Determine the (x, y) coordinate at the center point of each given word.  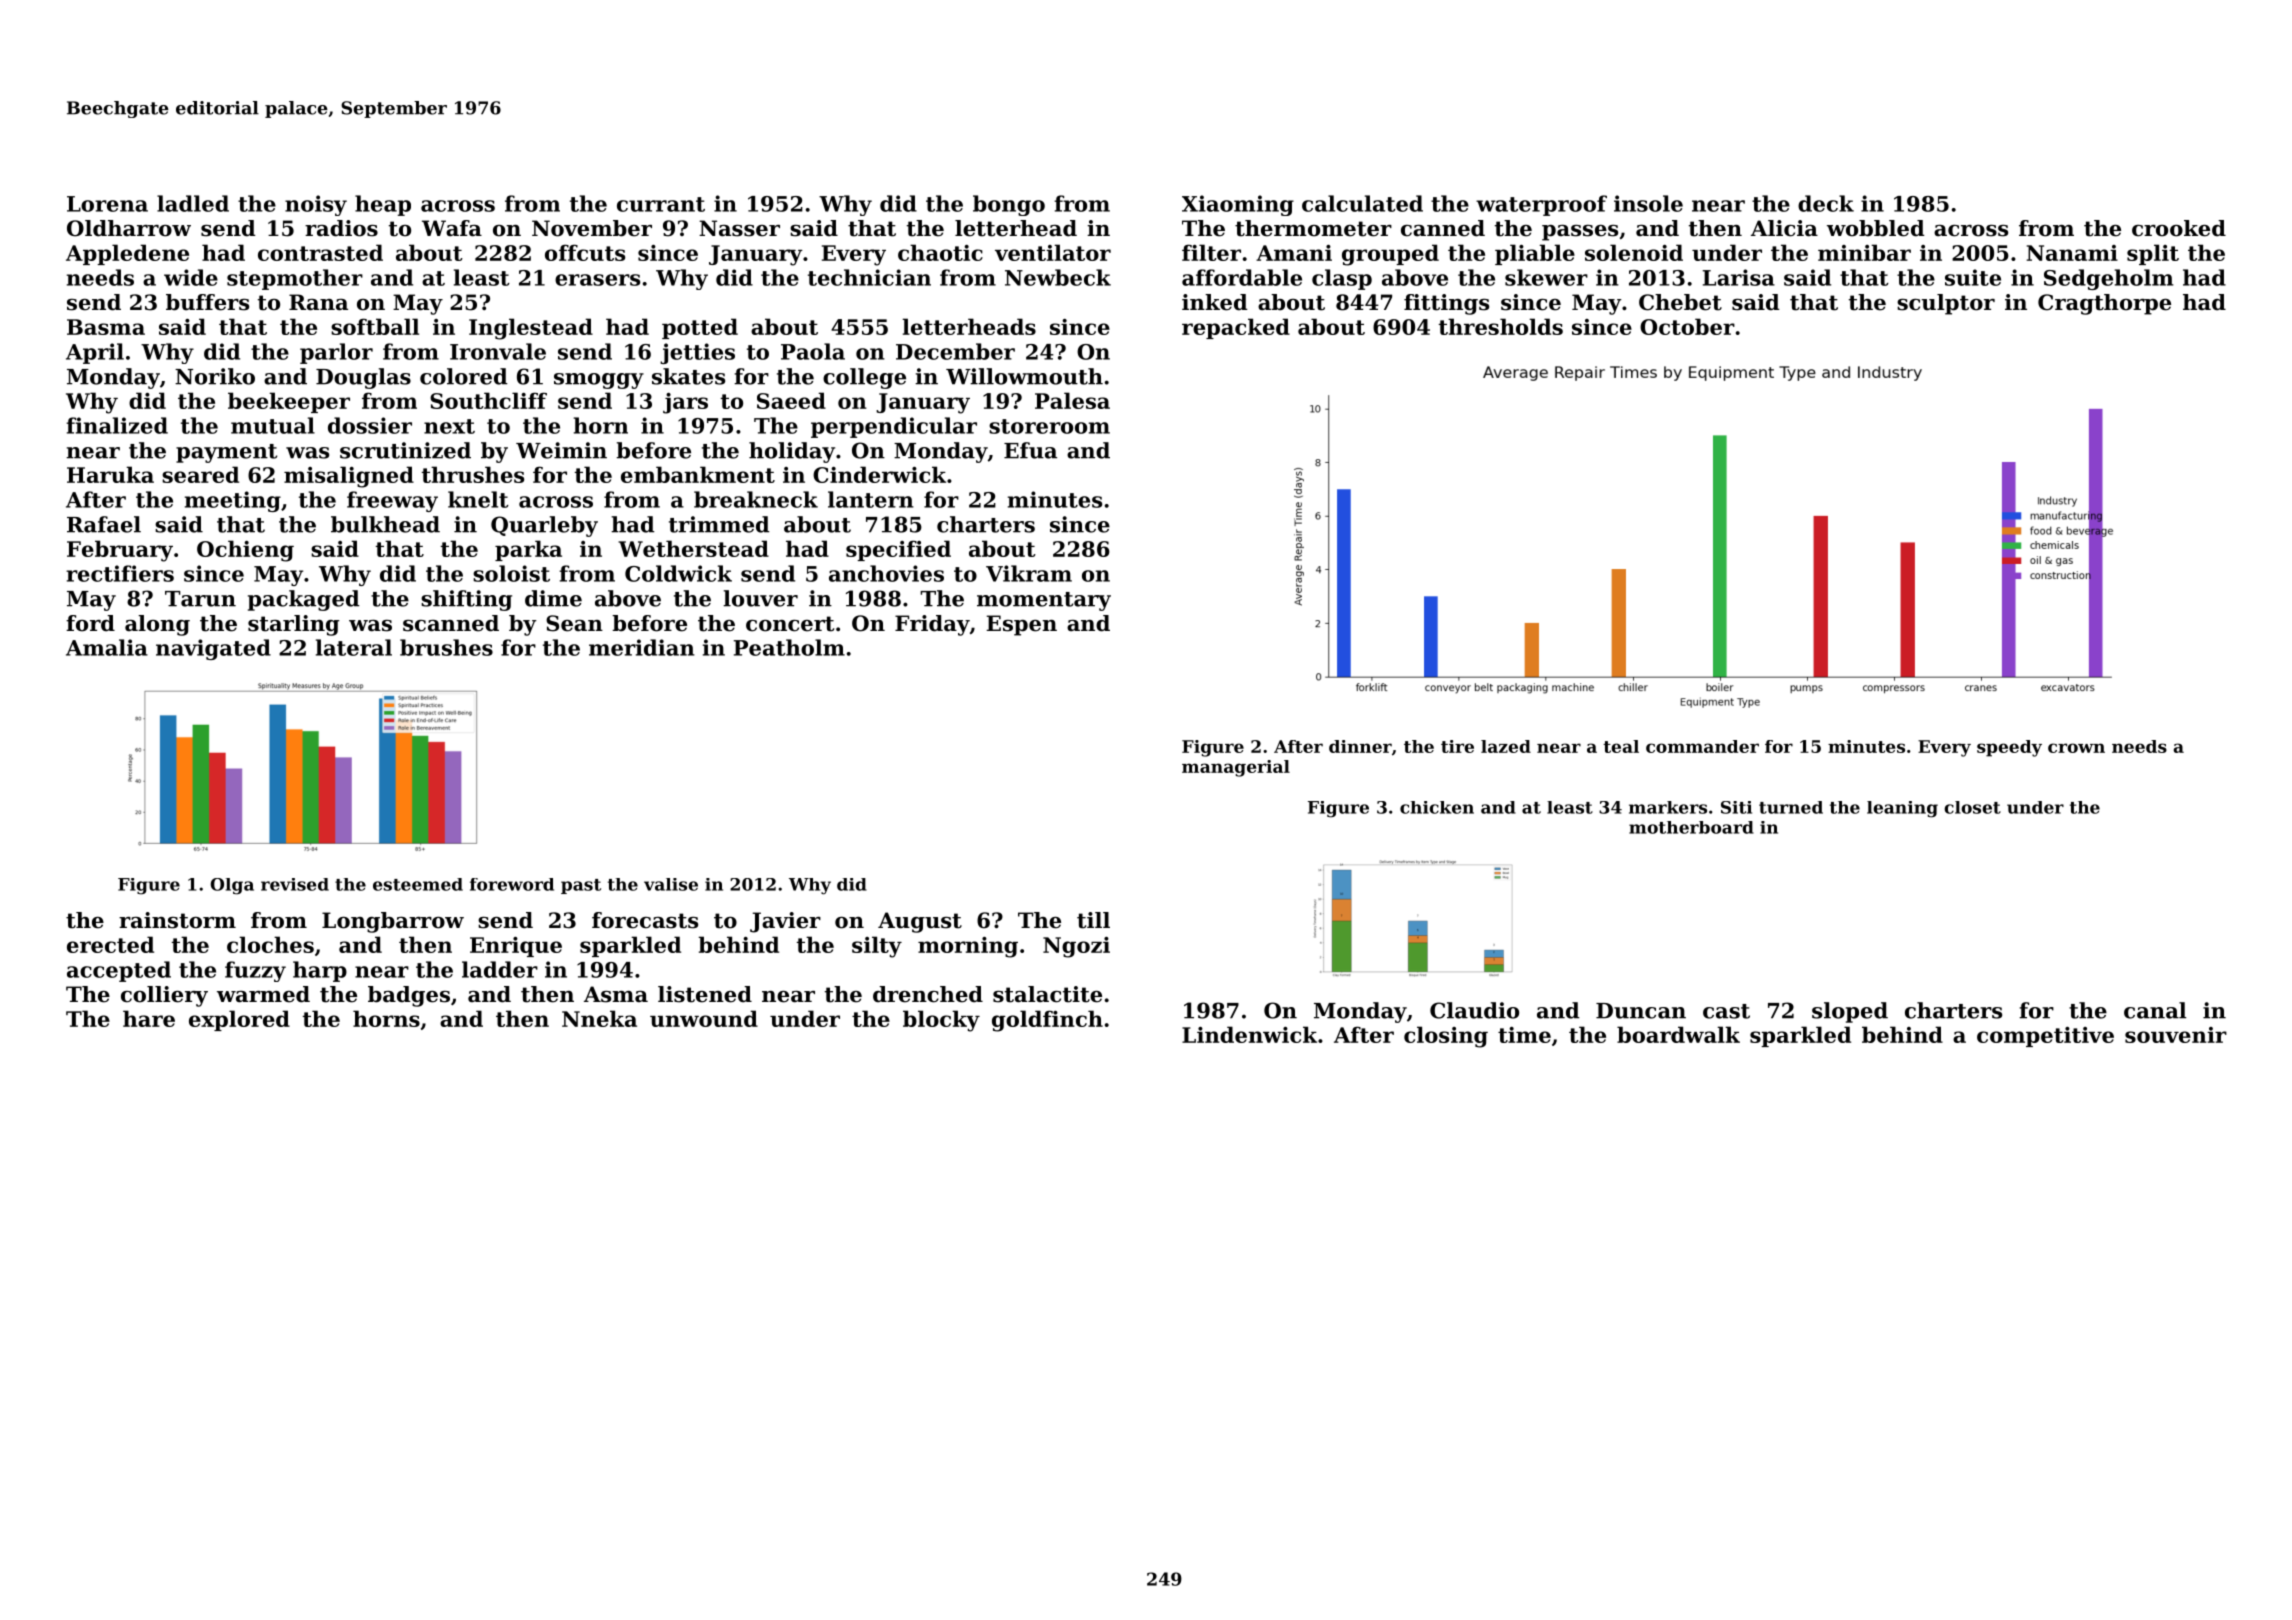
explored (239, 1020)
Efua (1030, 450)
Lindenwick (1249, 1034)
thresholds (1500, 326)
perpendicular (894, 427)
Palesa (1072, 400)
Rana (318, 302)
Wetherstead (693, 548)
